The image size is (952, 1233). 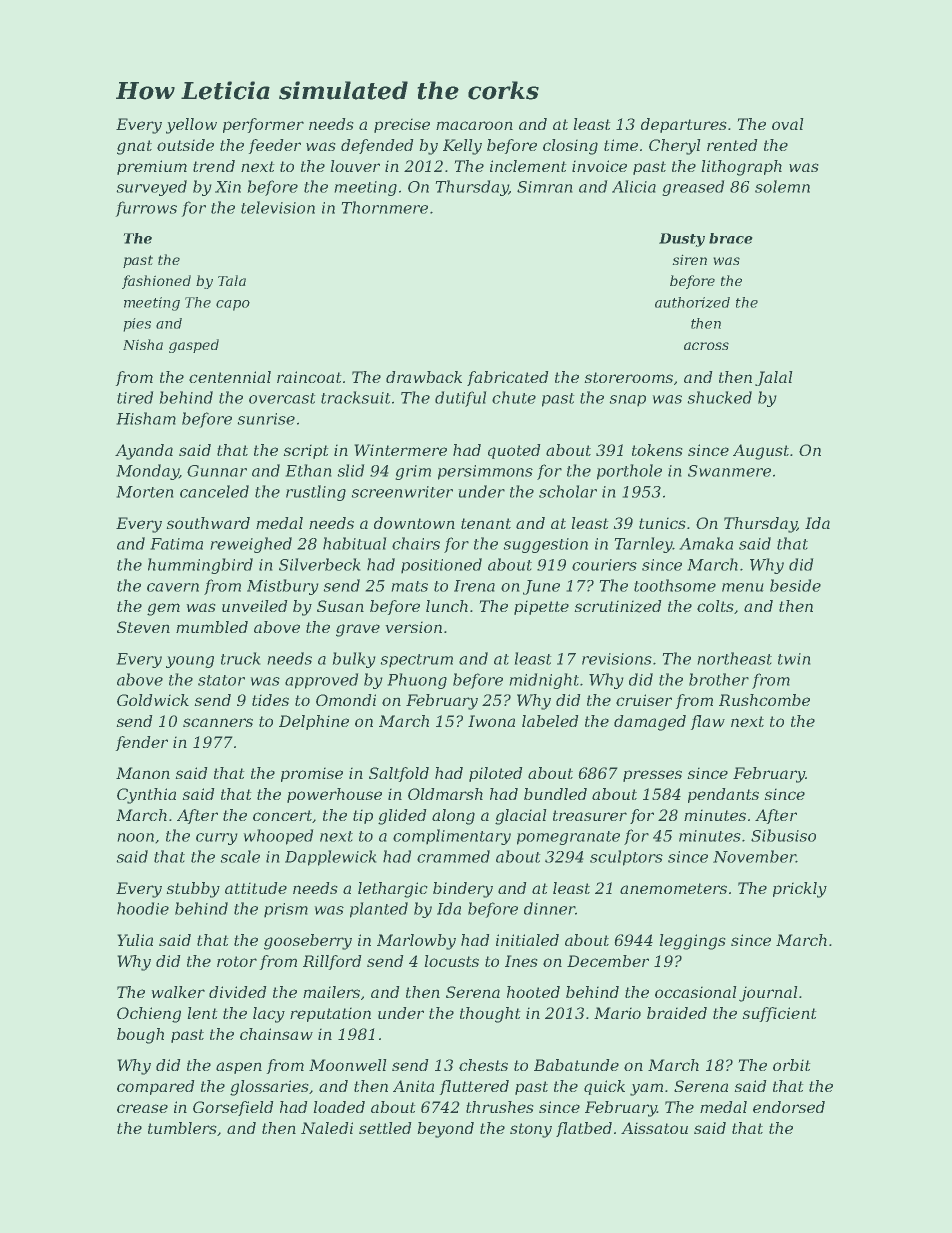 What do you see at coordinates (783, 835) in the image?
I see `Sibusiso` at bounding box center [783, 835].
